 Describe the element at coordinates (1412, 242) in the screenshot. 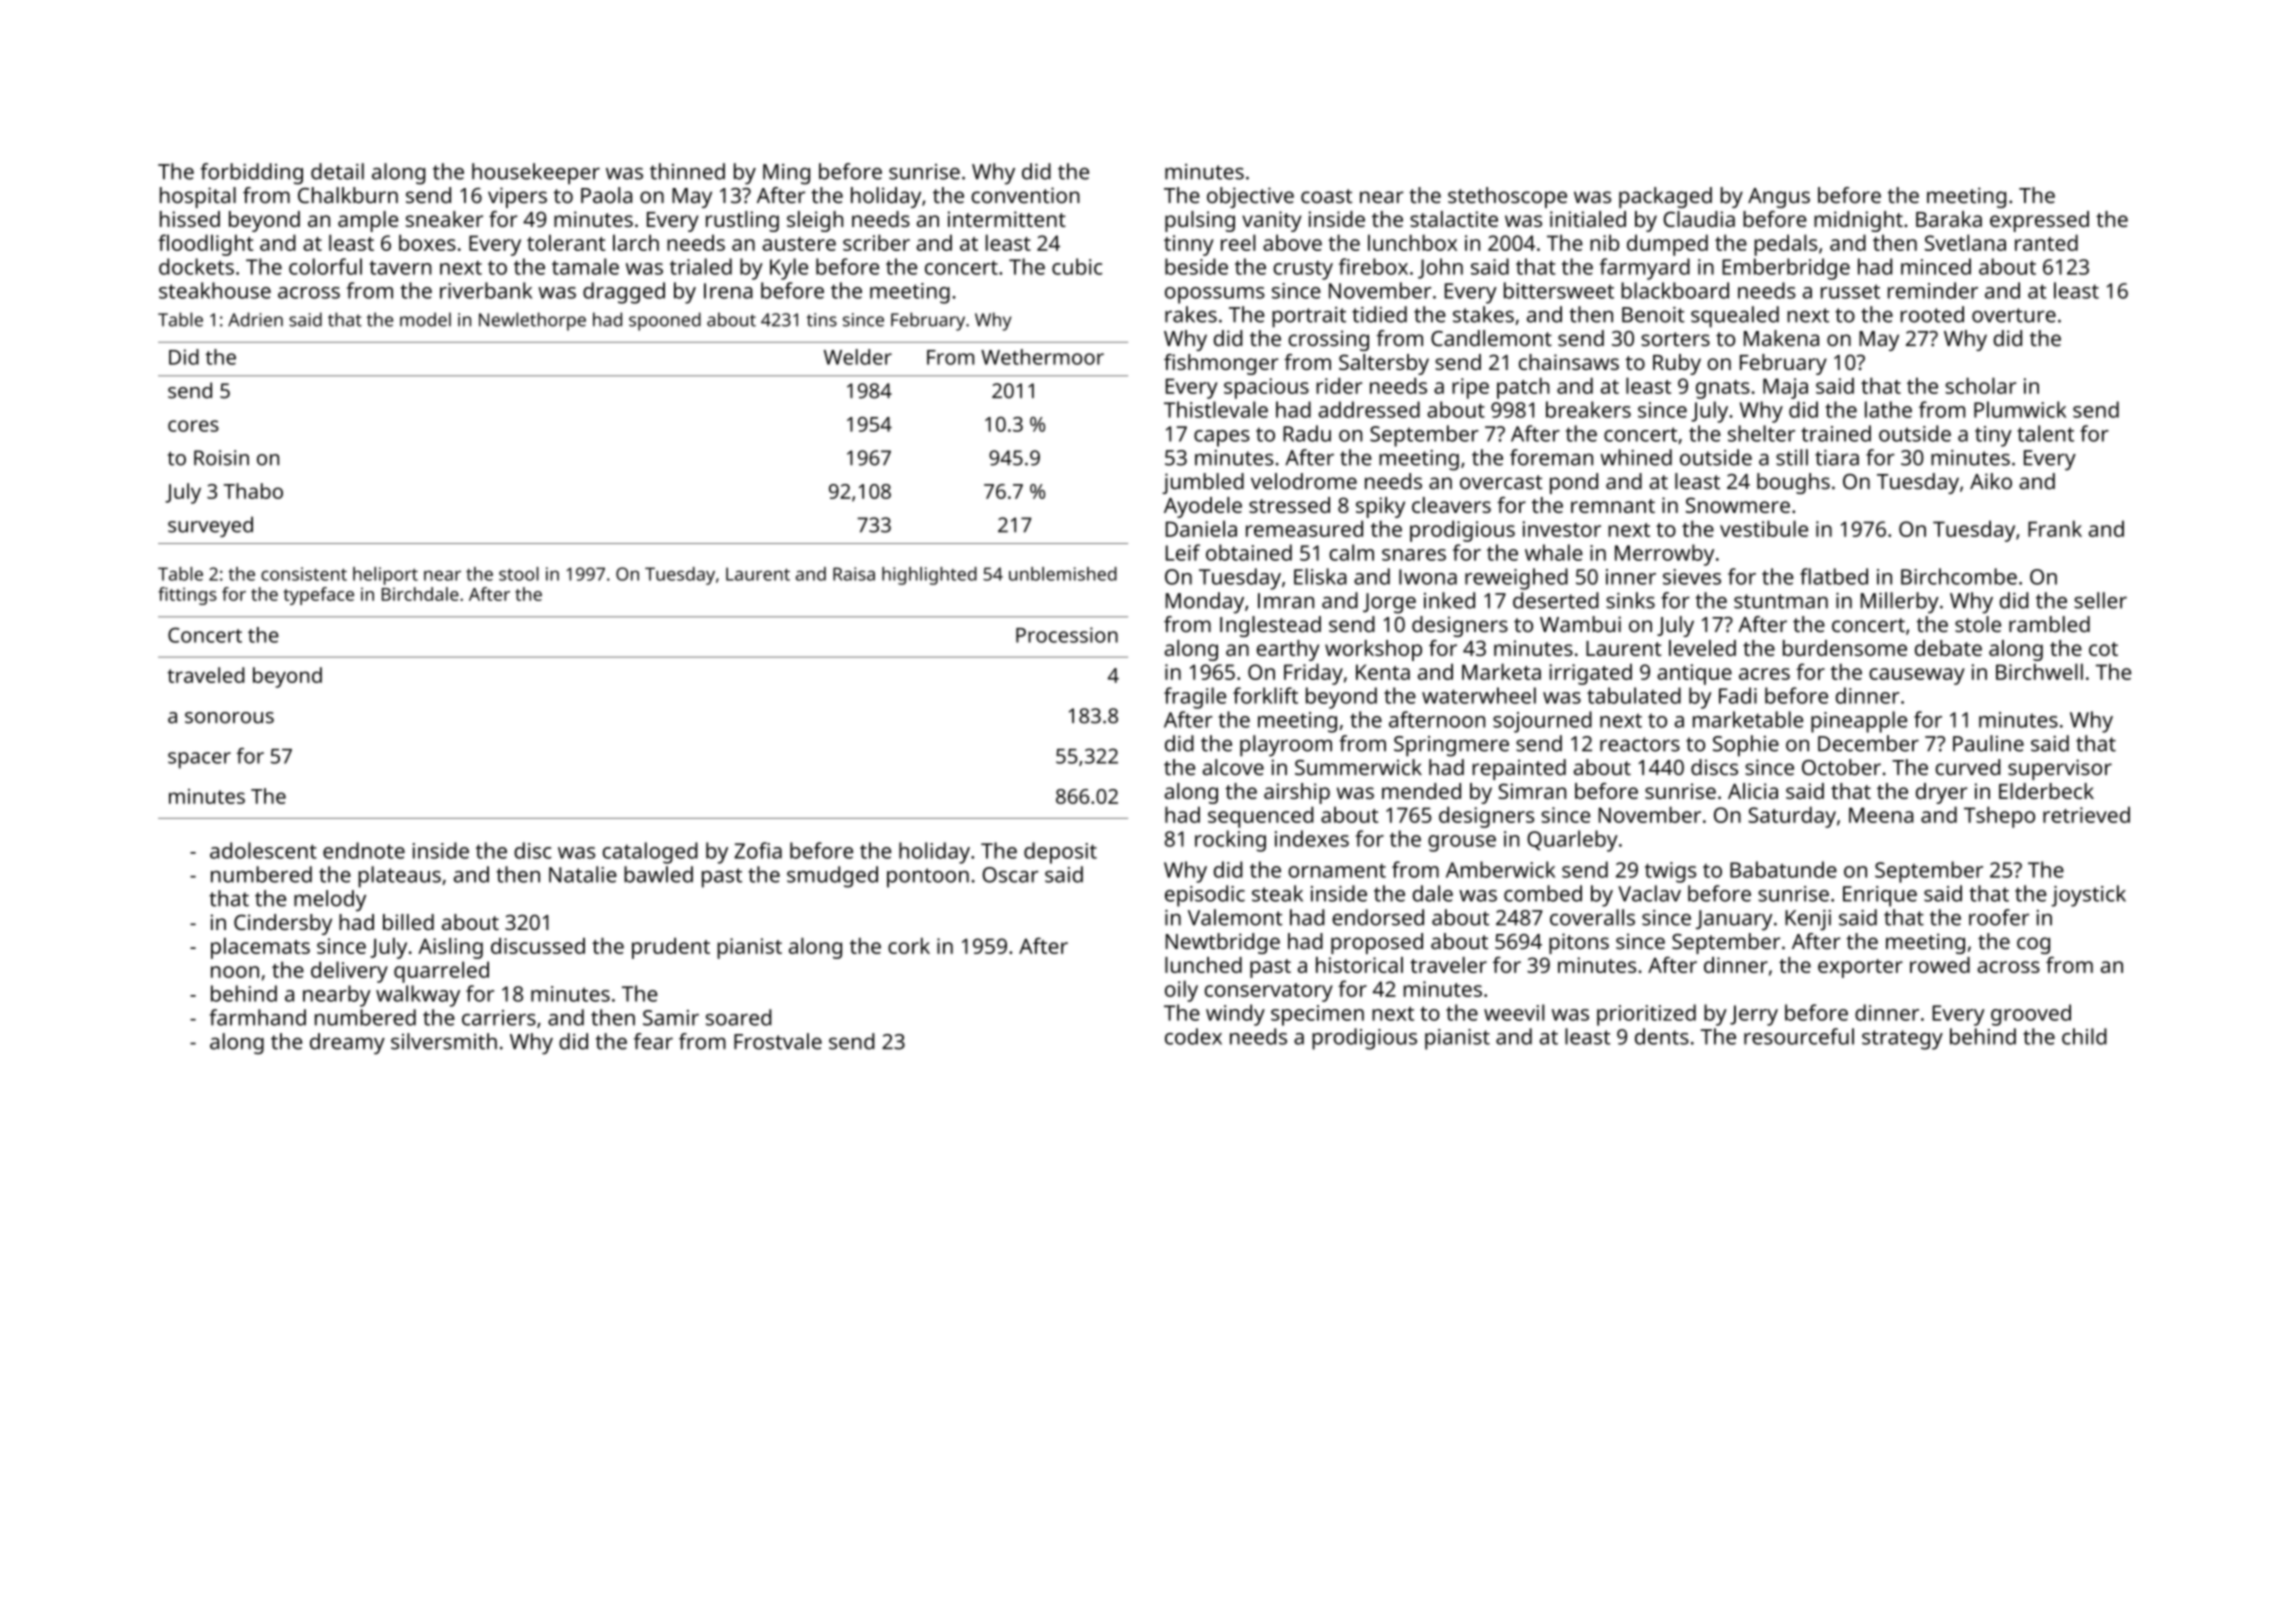

I see `lunchbox` at that location.
